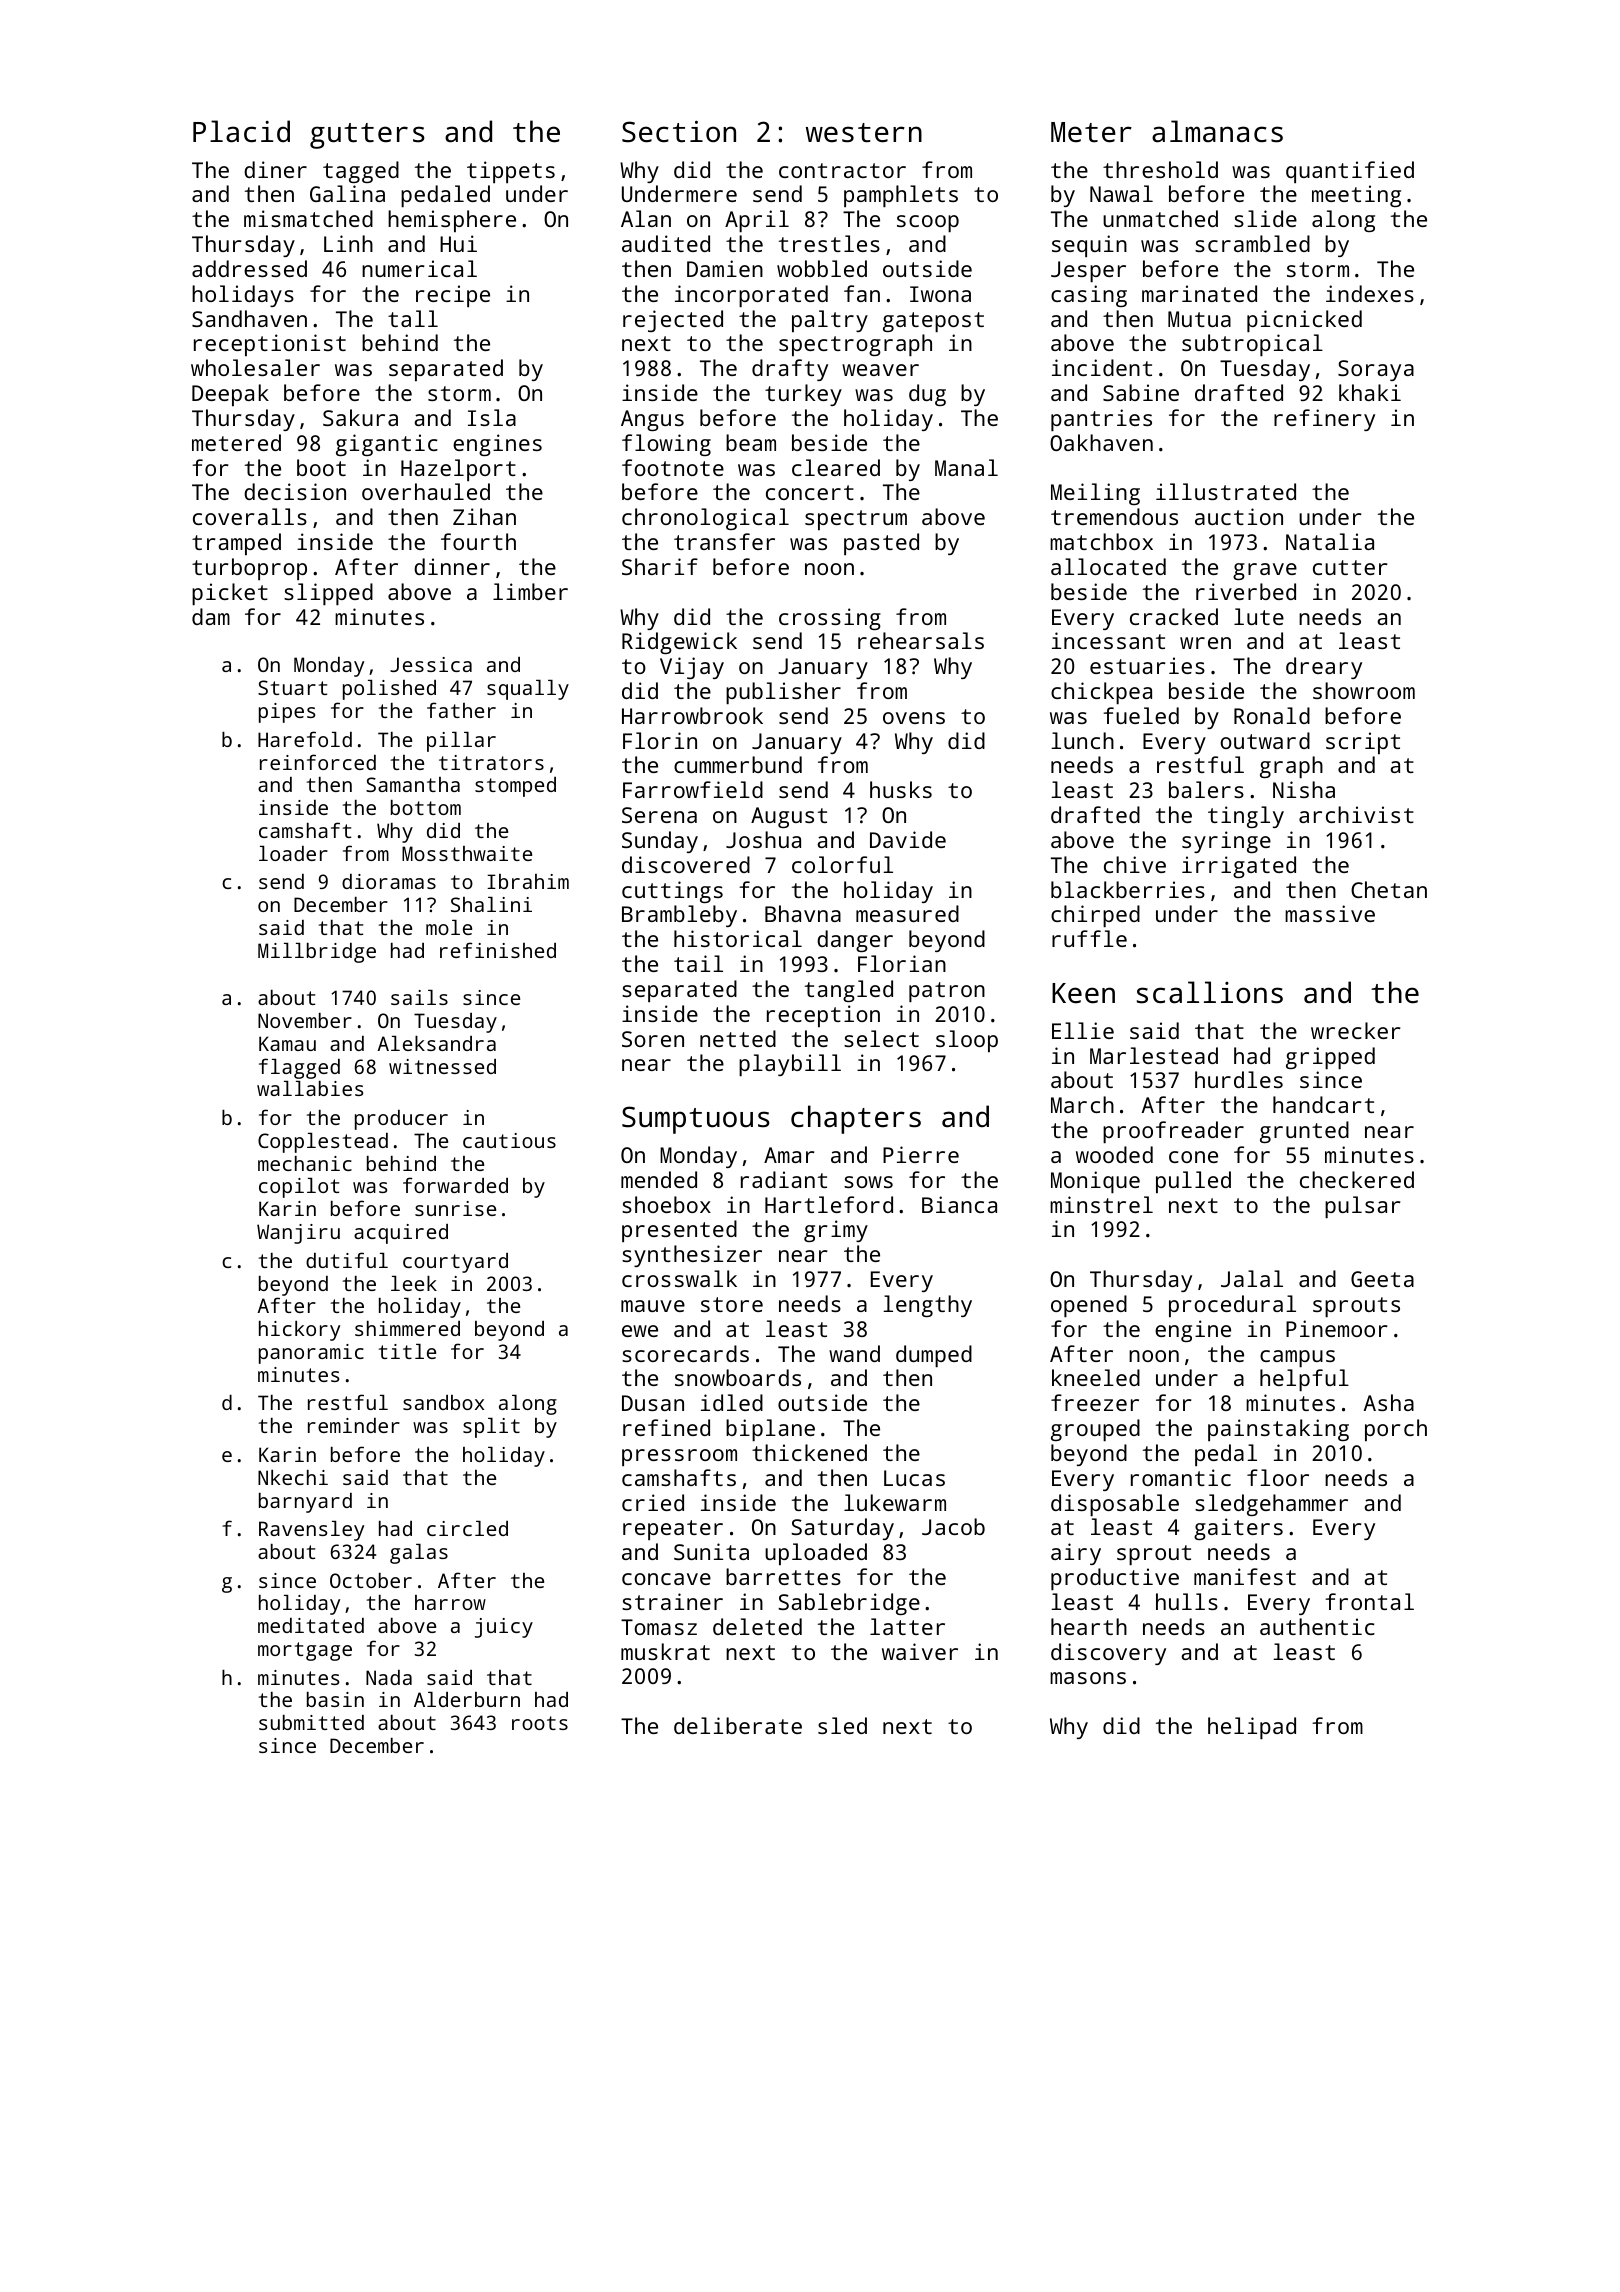  What do you see at coordinates (241, 131) in the screenshot?
I see `Placid` at bounding box center [241, 131].
